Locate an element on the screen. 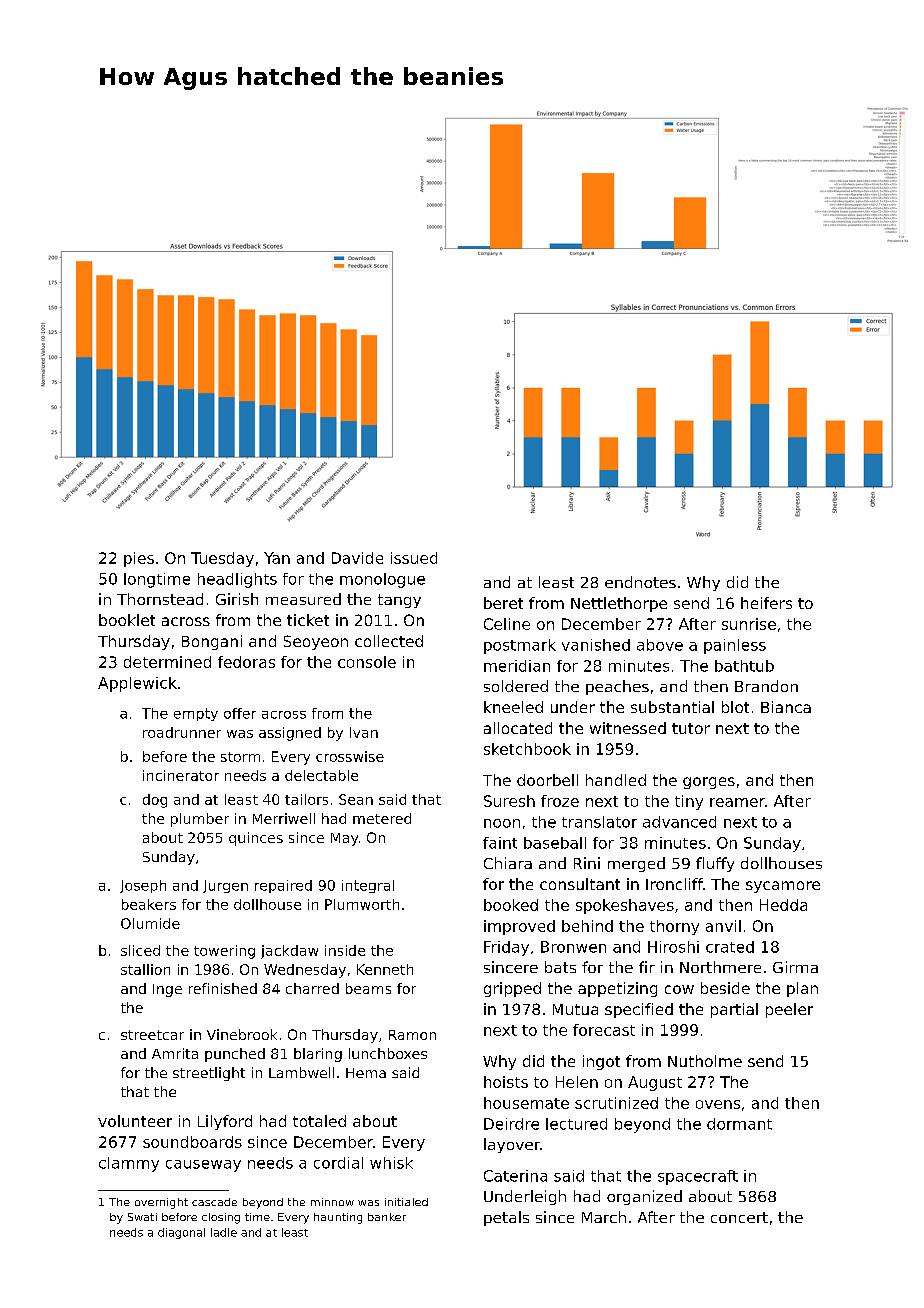 Image resolution: width=924 pixels, height=1308 pixels. issued is located at coordinates (414, 558).
